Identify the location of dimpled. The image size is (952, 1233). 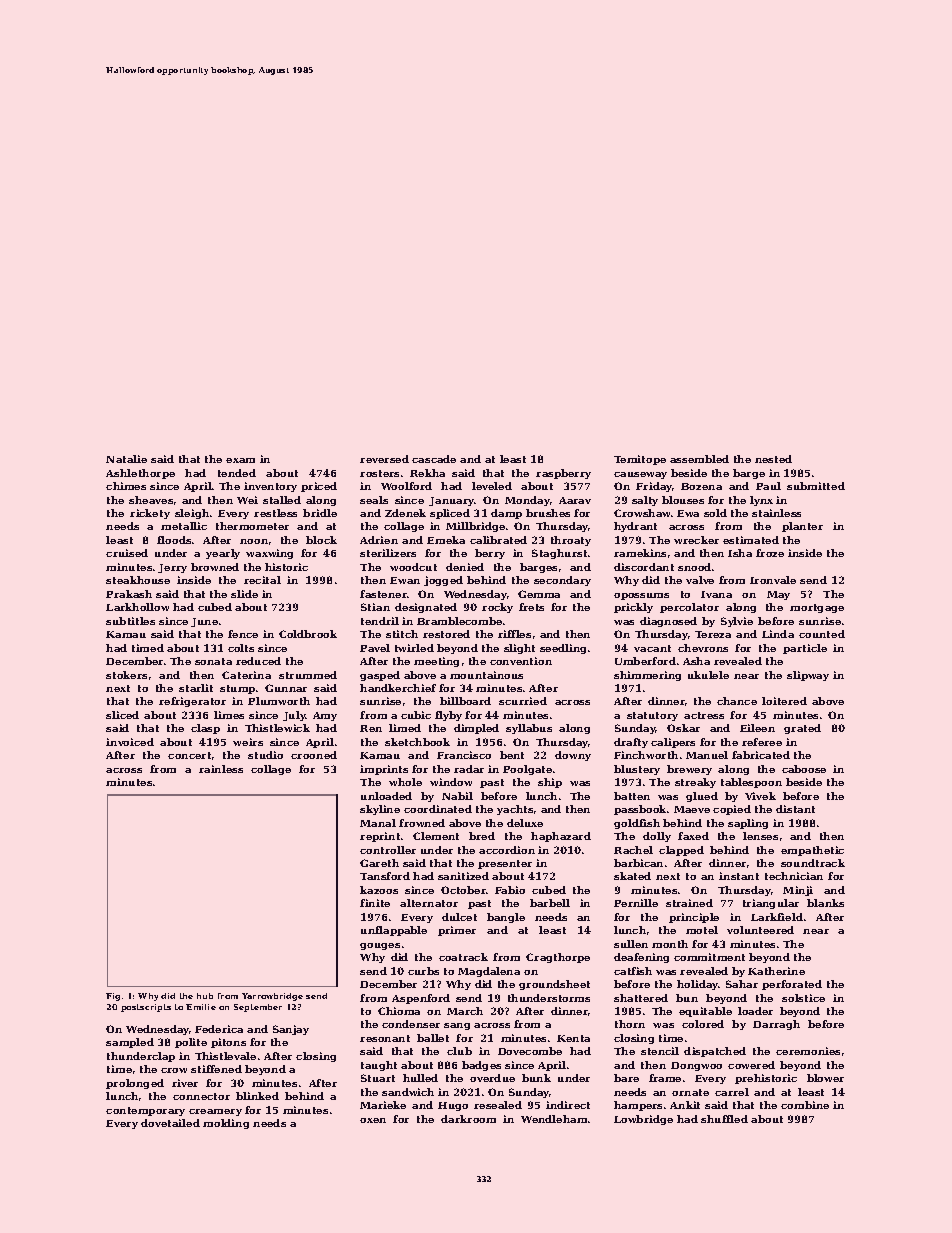
(476, 729).
